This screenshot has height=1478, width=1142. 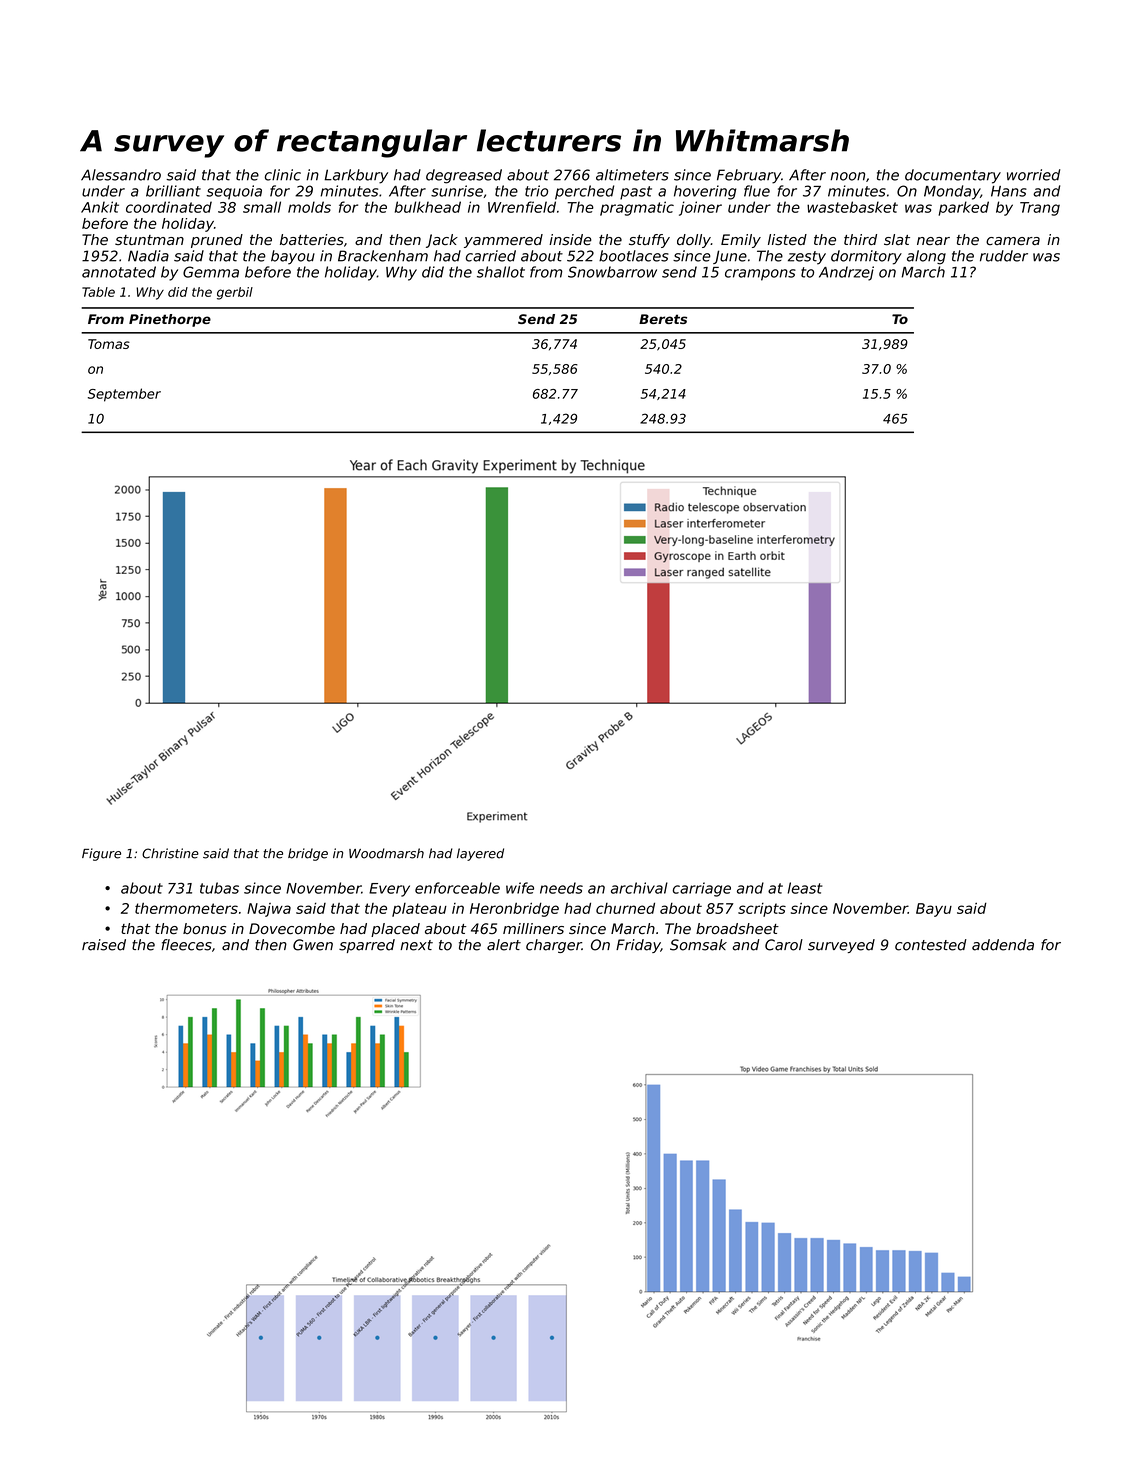 I want to click on Table, so click(x=98, y=292).
